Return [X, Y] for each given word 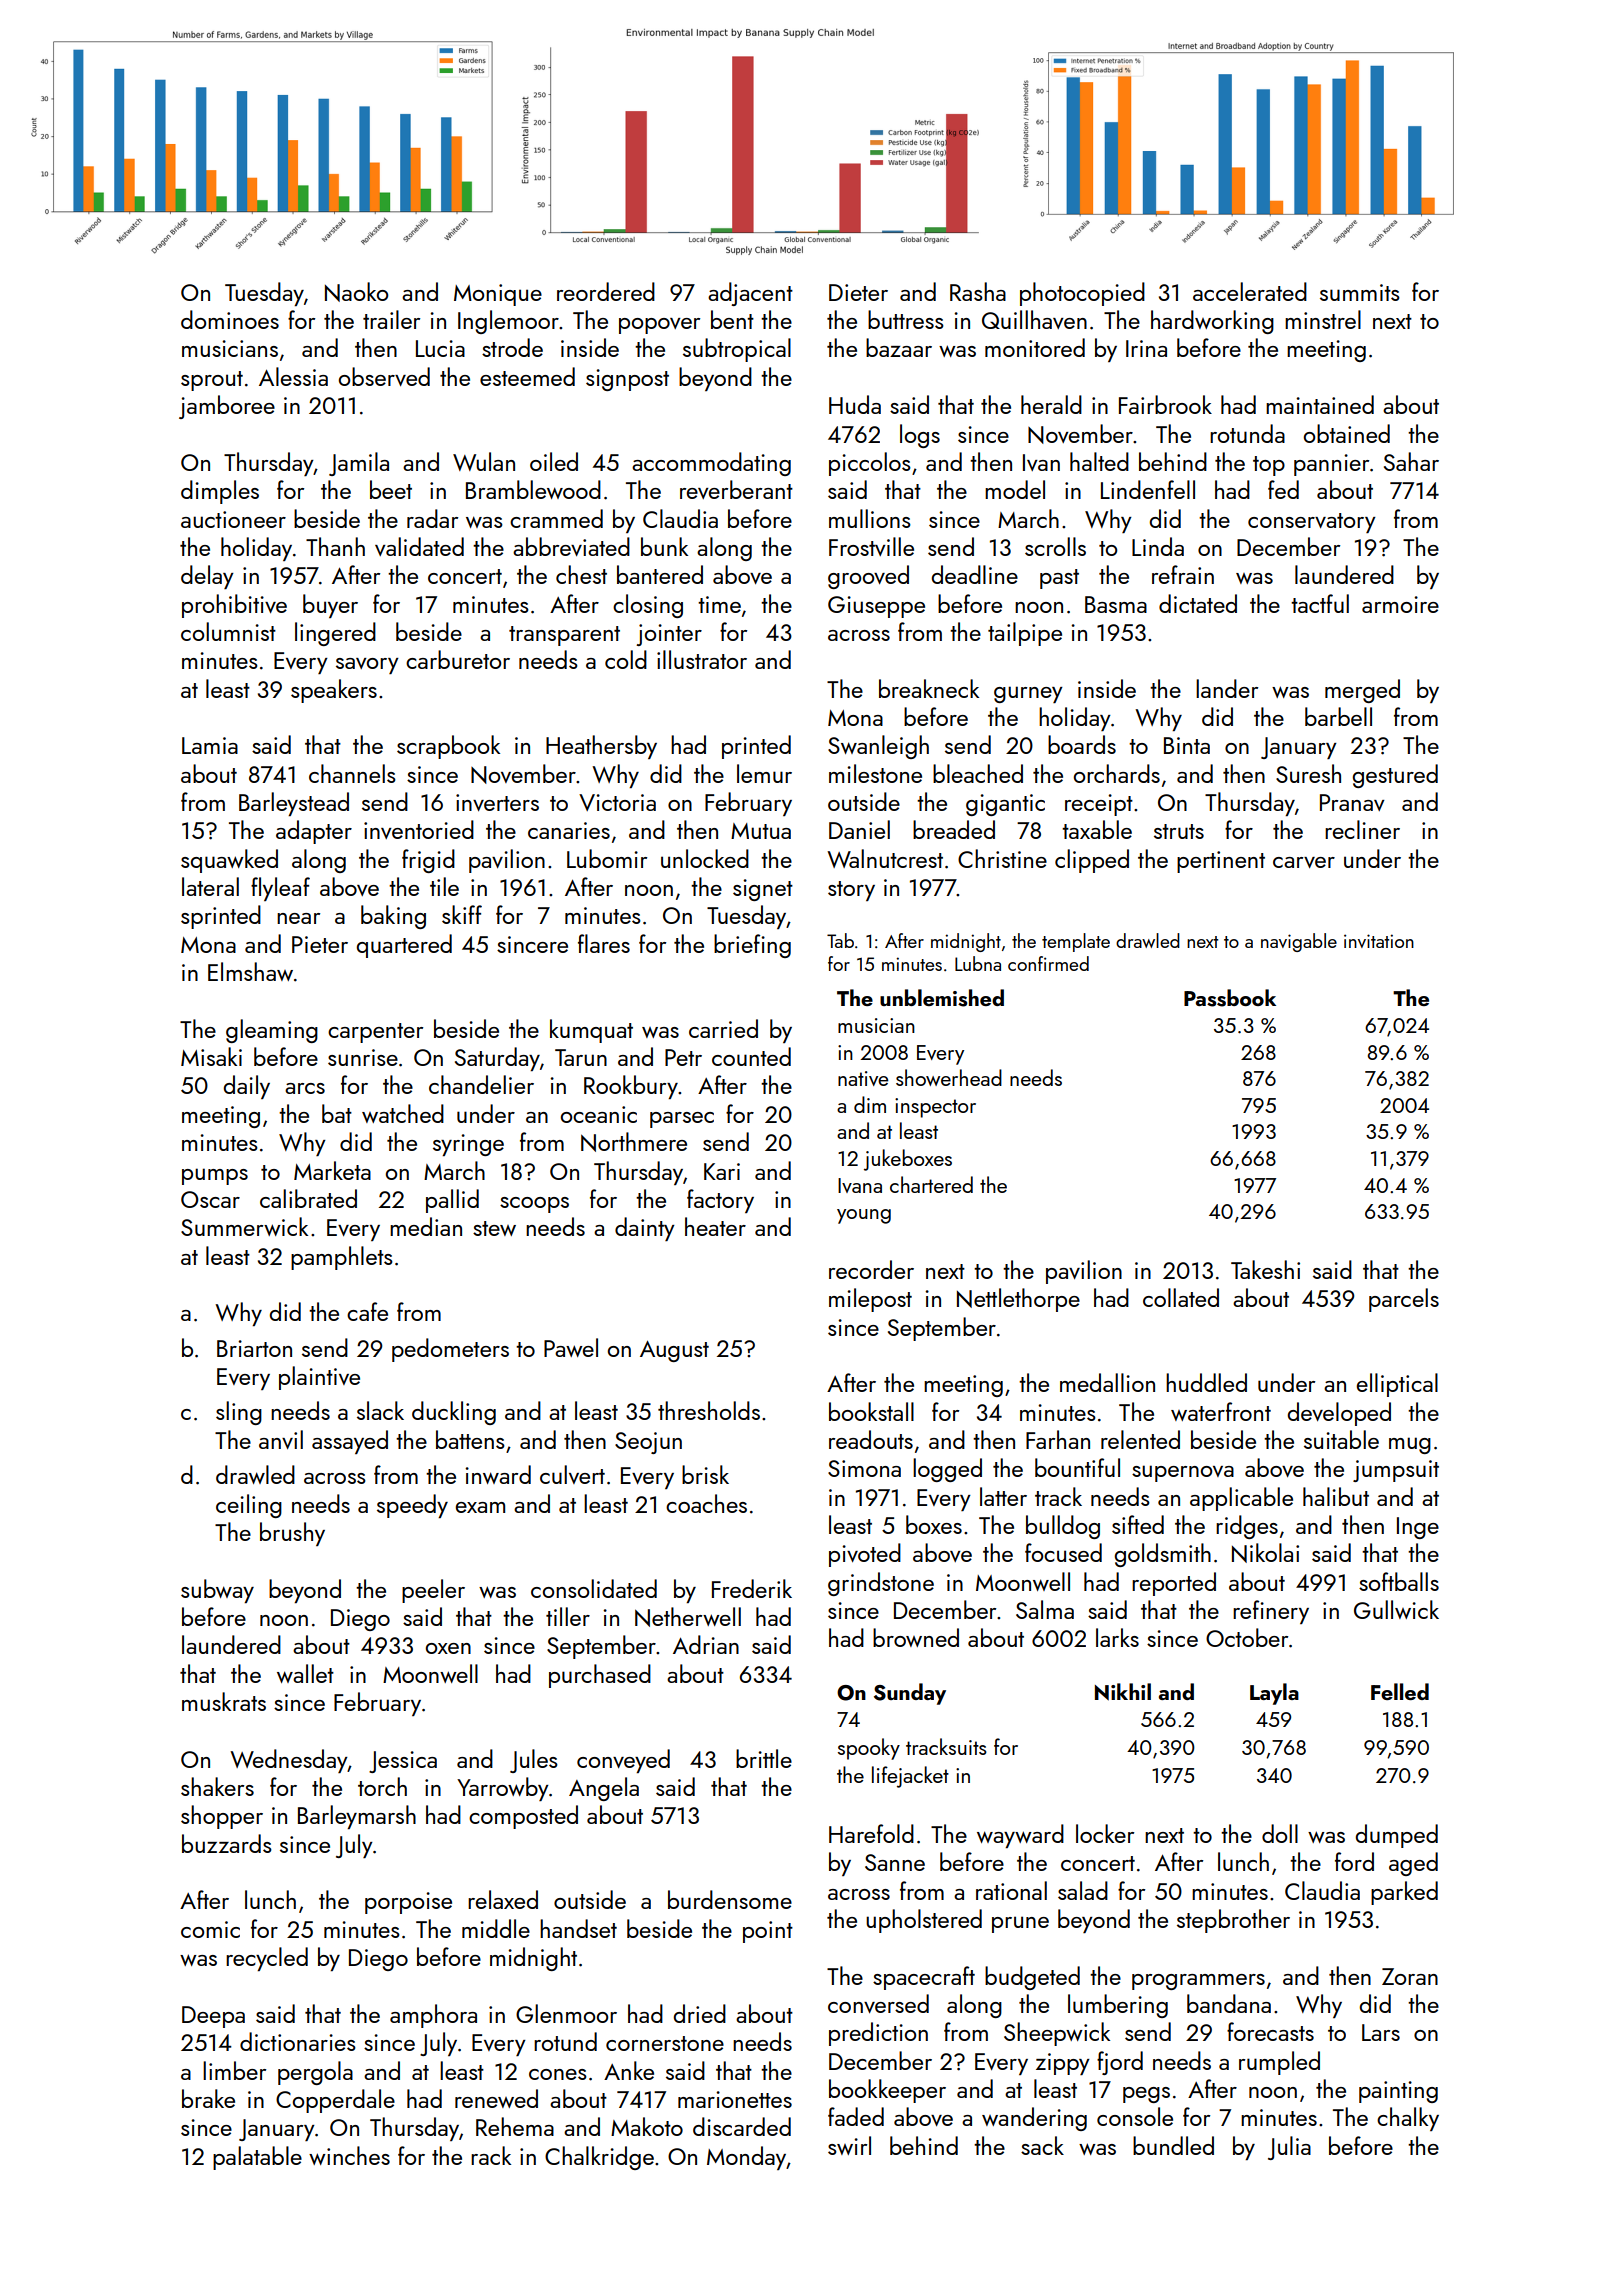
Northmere [634, 1142]
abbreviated [571, 546]
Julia [1289, 2148]
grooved [868, 577]
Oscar [210, 1199]
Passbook [1230, 998]
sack [1042, 2145]
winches [349, 2155]
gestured [1395, 776]
